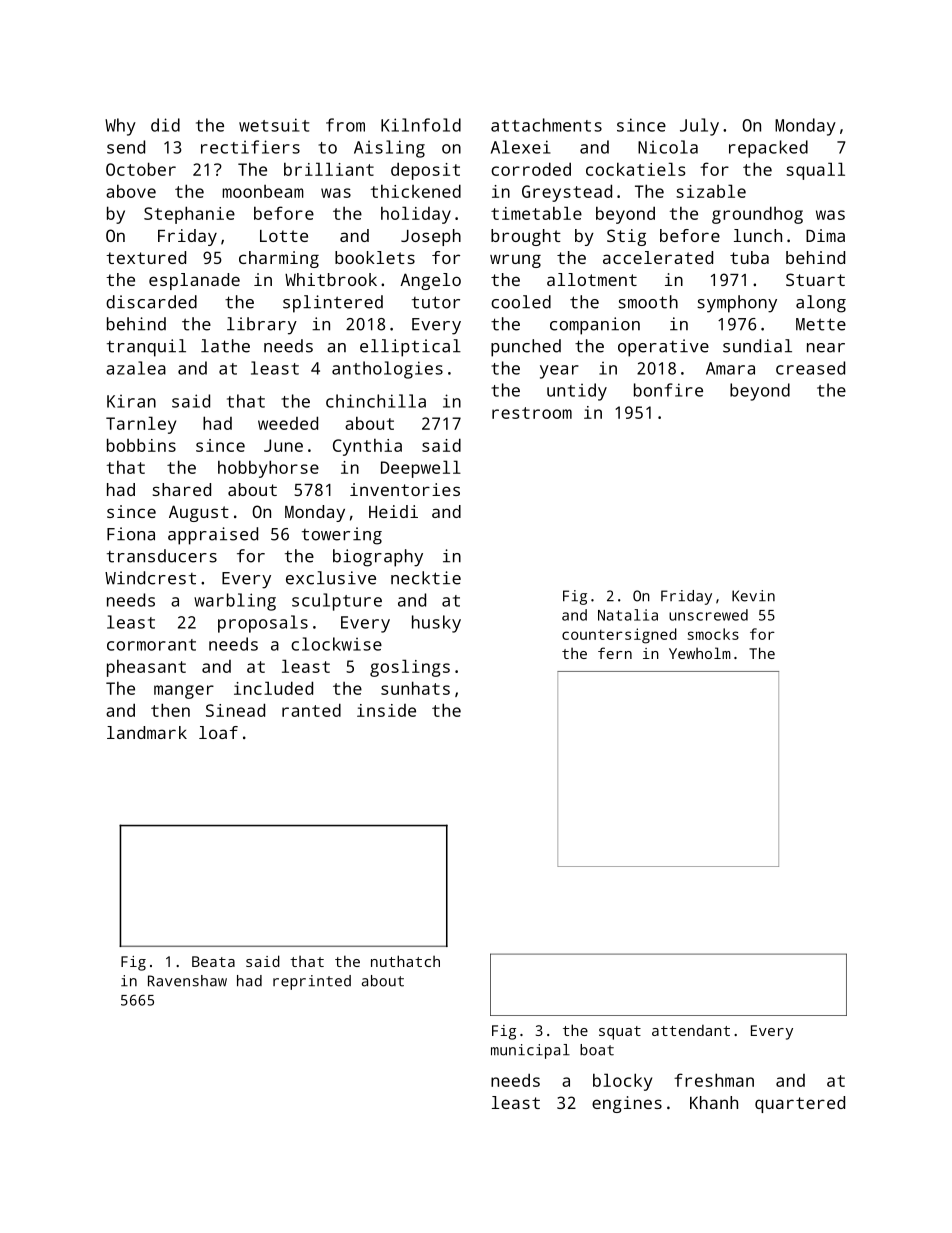 Image resolution: width=952 pixels, height=1233 pixels. What do you see at coordinates (151, 302) in the page?
I see `discarded` at bounding box center [151, 302].
